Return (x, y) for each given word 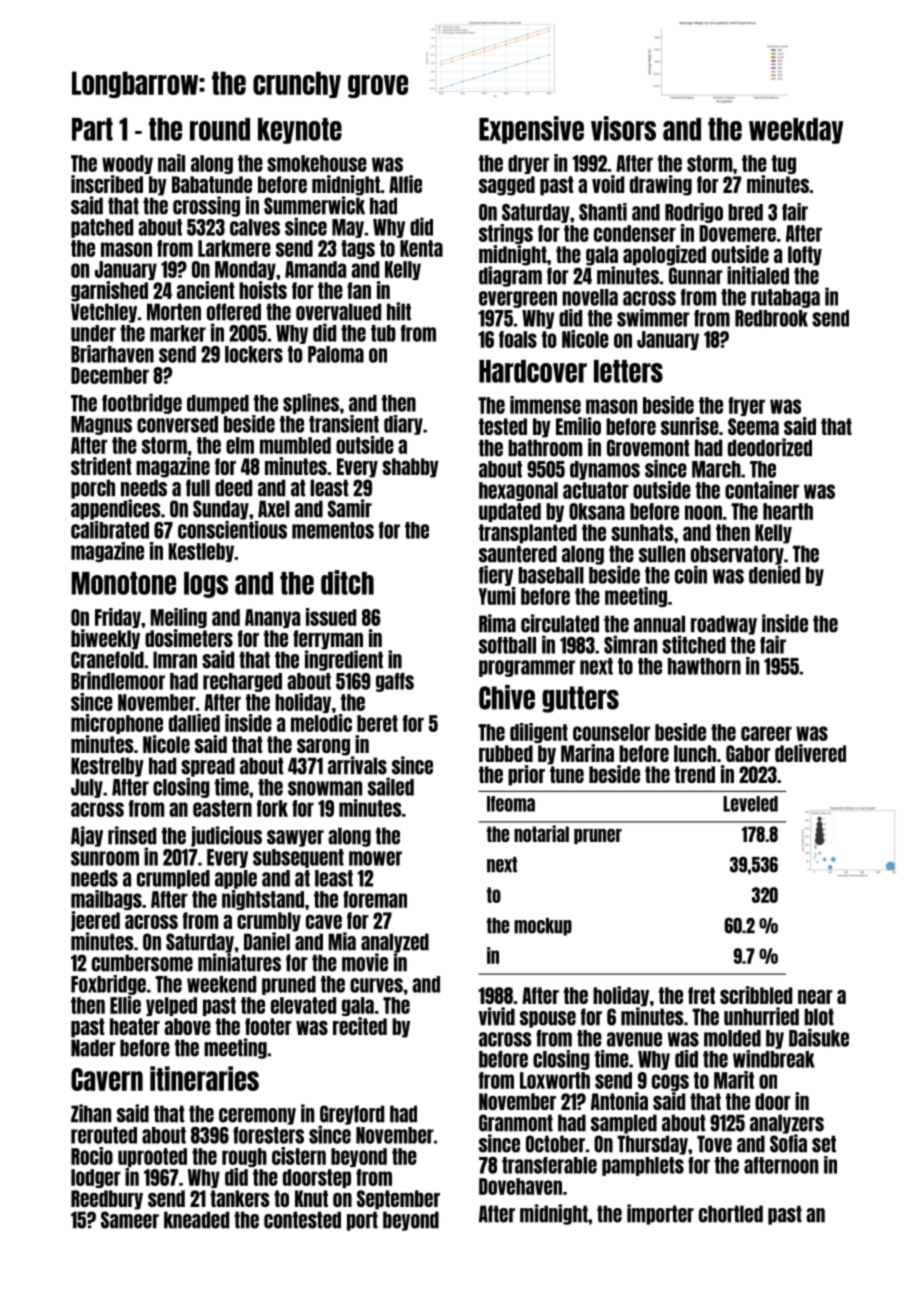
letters (628, 371)
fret (701, 995)
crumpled (173, 879)
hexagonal (518, 491)
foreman (375, 899)
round (220, 129)
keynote (300, 131)
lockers (254, 354)
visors (623, 128)
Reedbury (107, 1200)
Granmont (516, 1123)
